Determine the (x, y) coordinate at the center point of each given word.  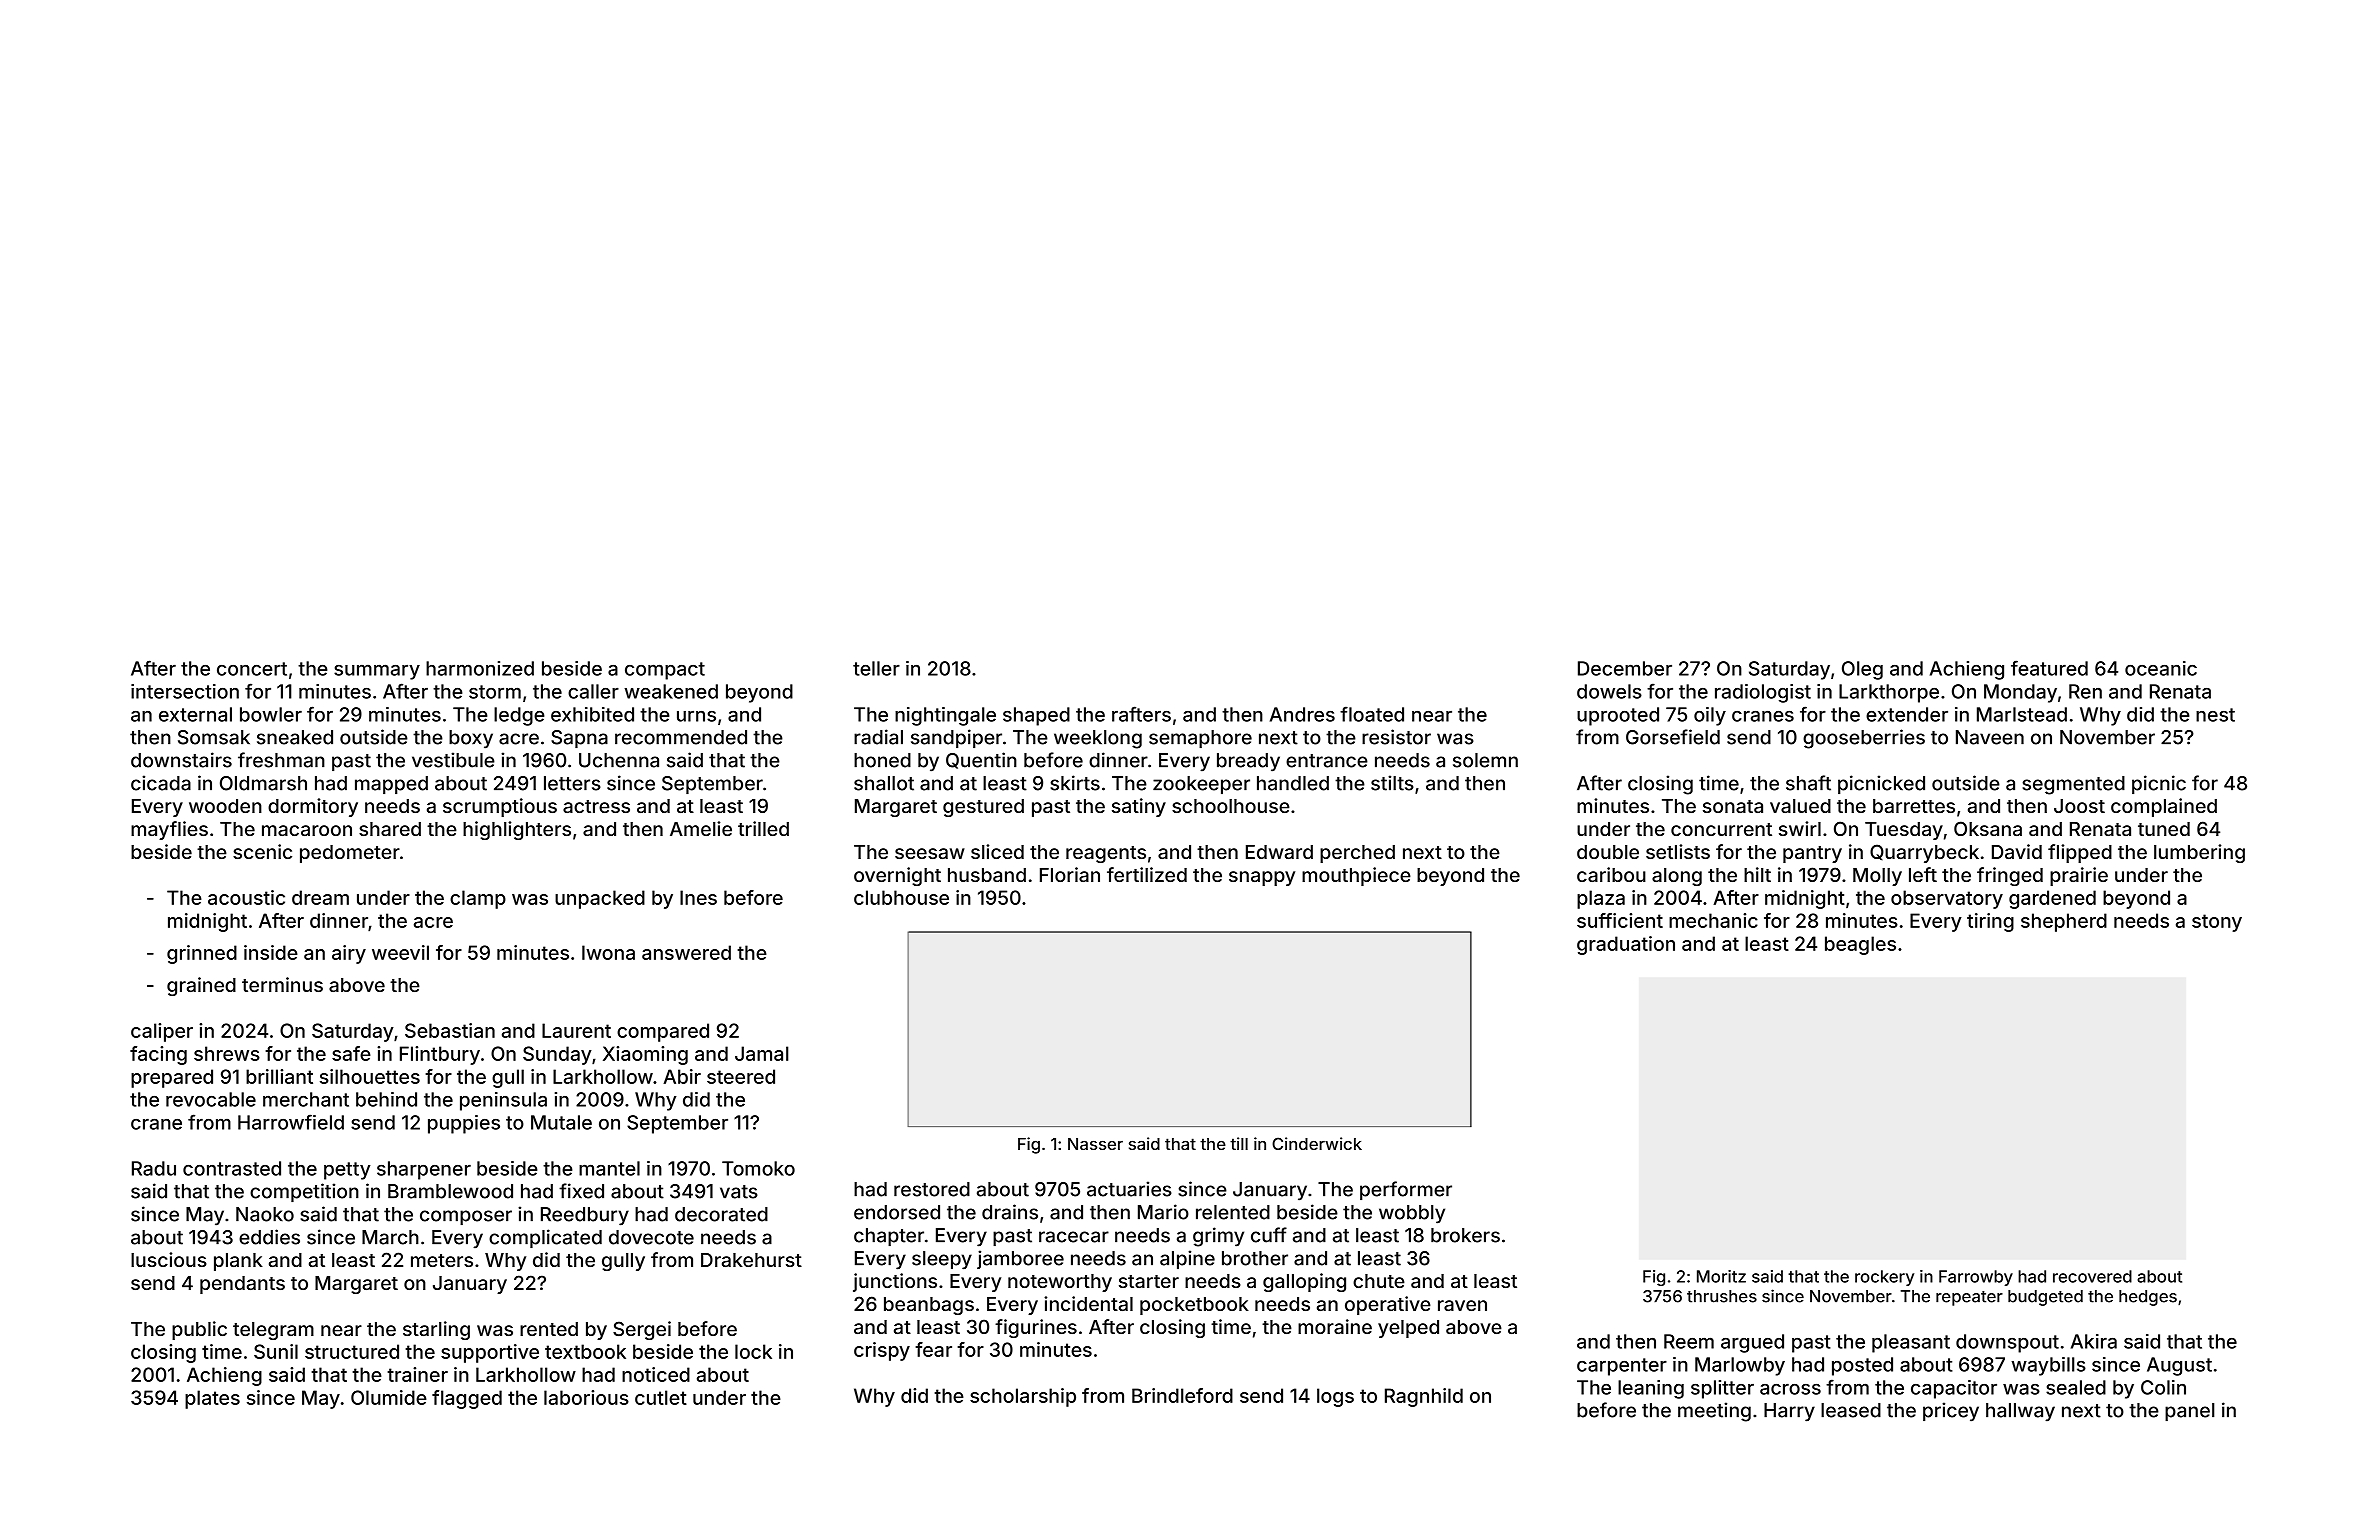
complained (2164, 807)
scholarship (1023, 1397)
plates (212, 1399)
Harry (1789, 1412)
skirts (1075, 783)
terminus (282, 984)
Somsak (214, 737)
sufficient (1620, 920)
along (1677, 877)
